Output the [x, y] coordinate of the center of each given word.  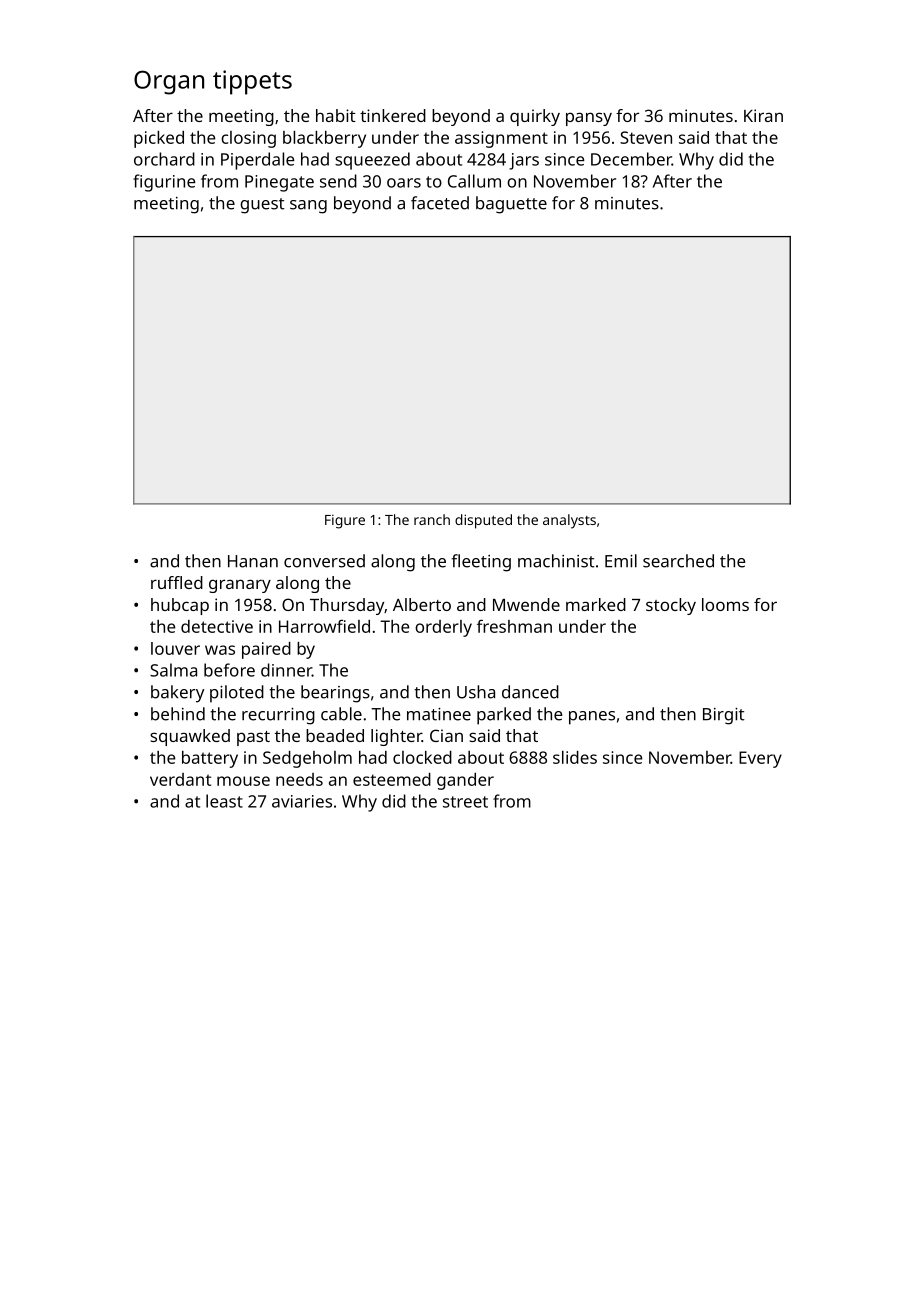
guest [262, 206]
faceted [440, 203]
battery [210, 759]
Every [760, 759]
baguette [511, 205]
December [631, 159]
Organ [169, 82]
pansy [589, 119]
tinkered [393, 115]
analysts [569, 521]
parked [504, 716]
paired [266, 650]
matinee [439, 714]
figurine [164, 183]
